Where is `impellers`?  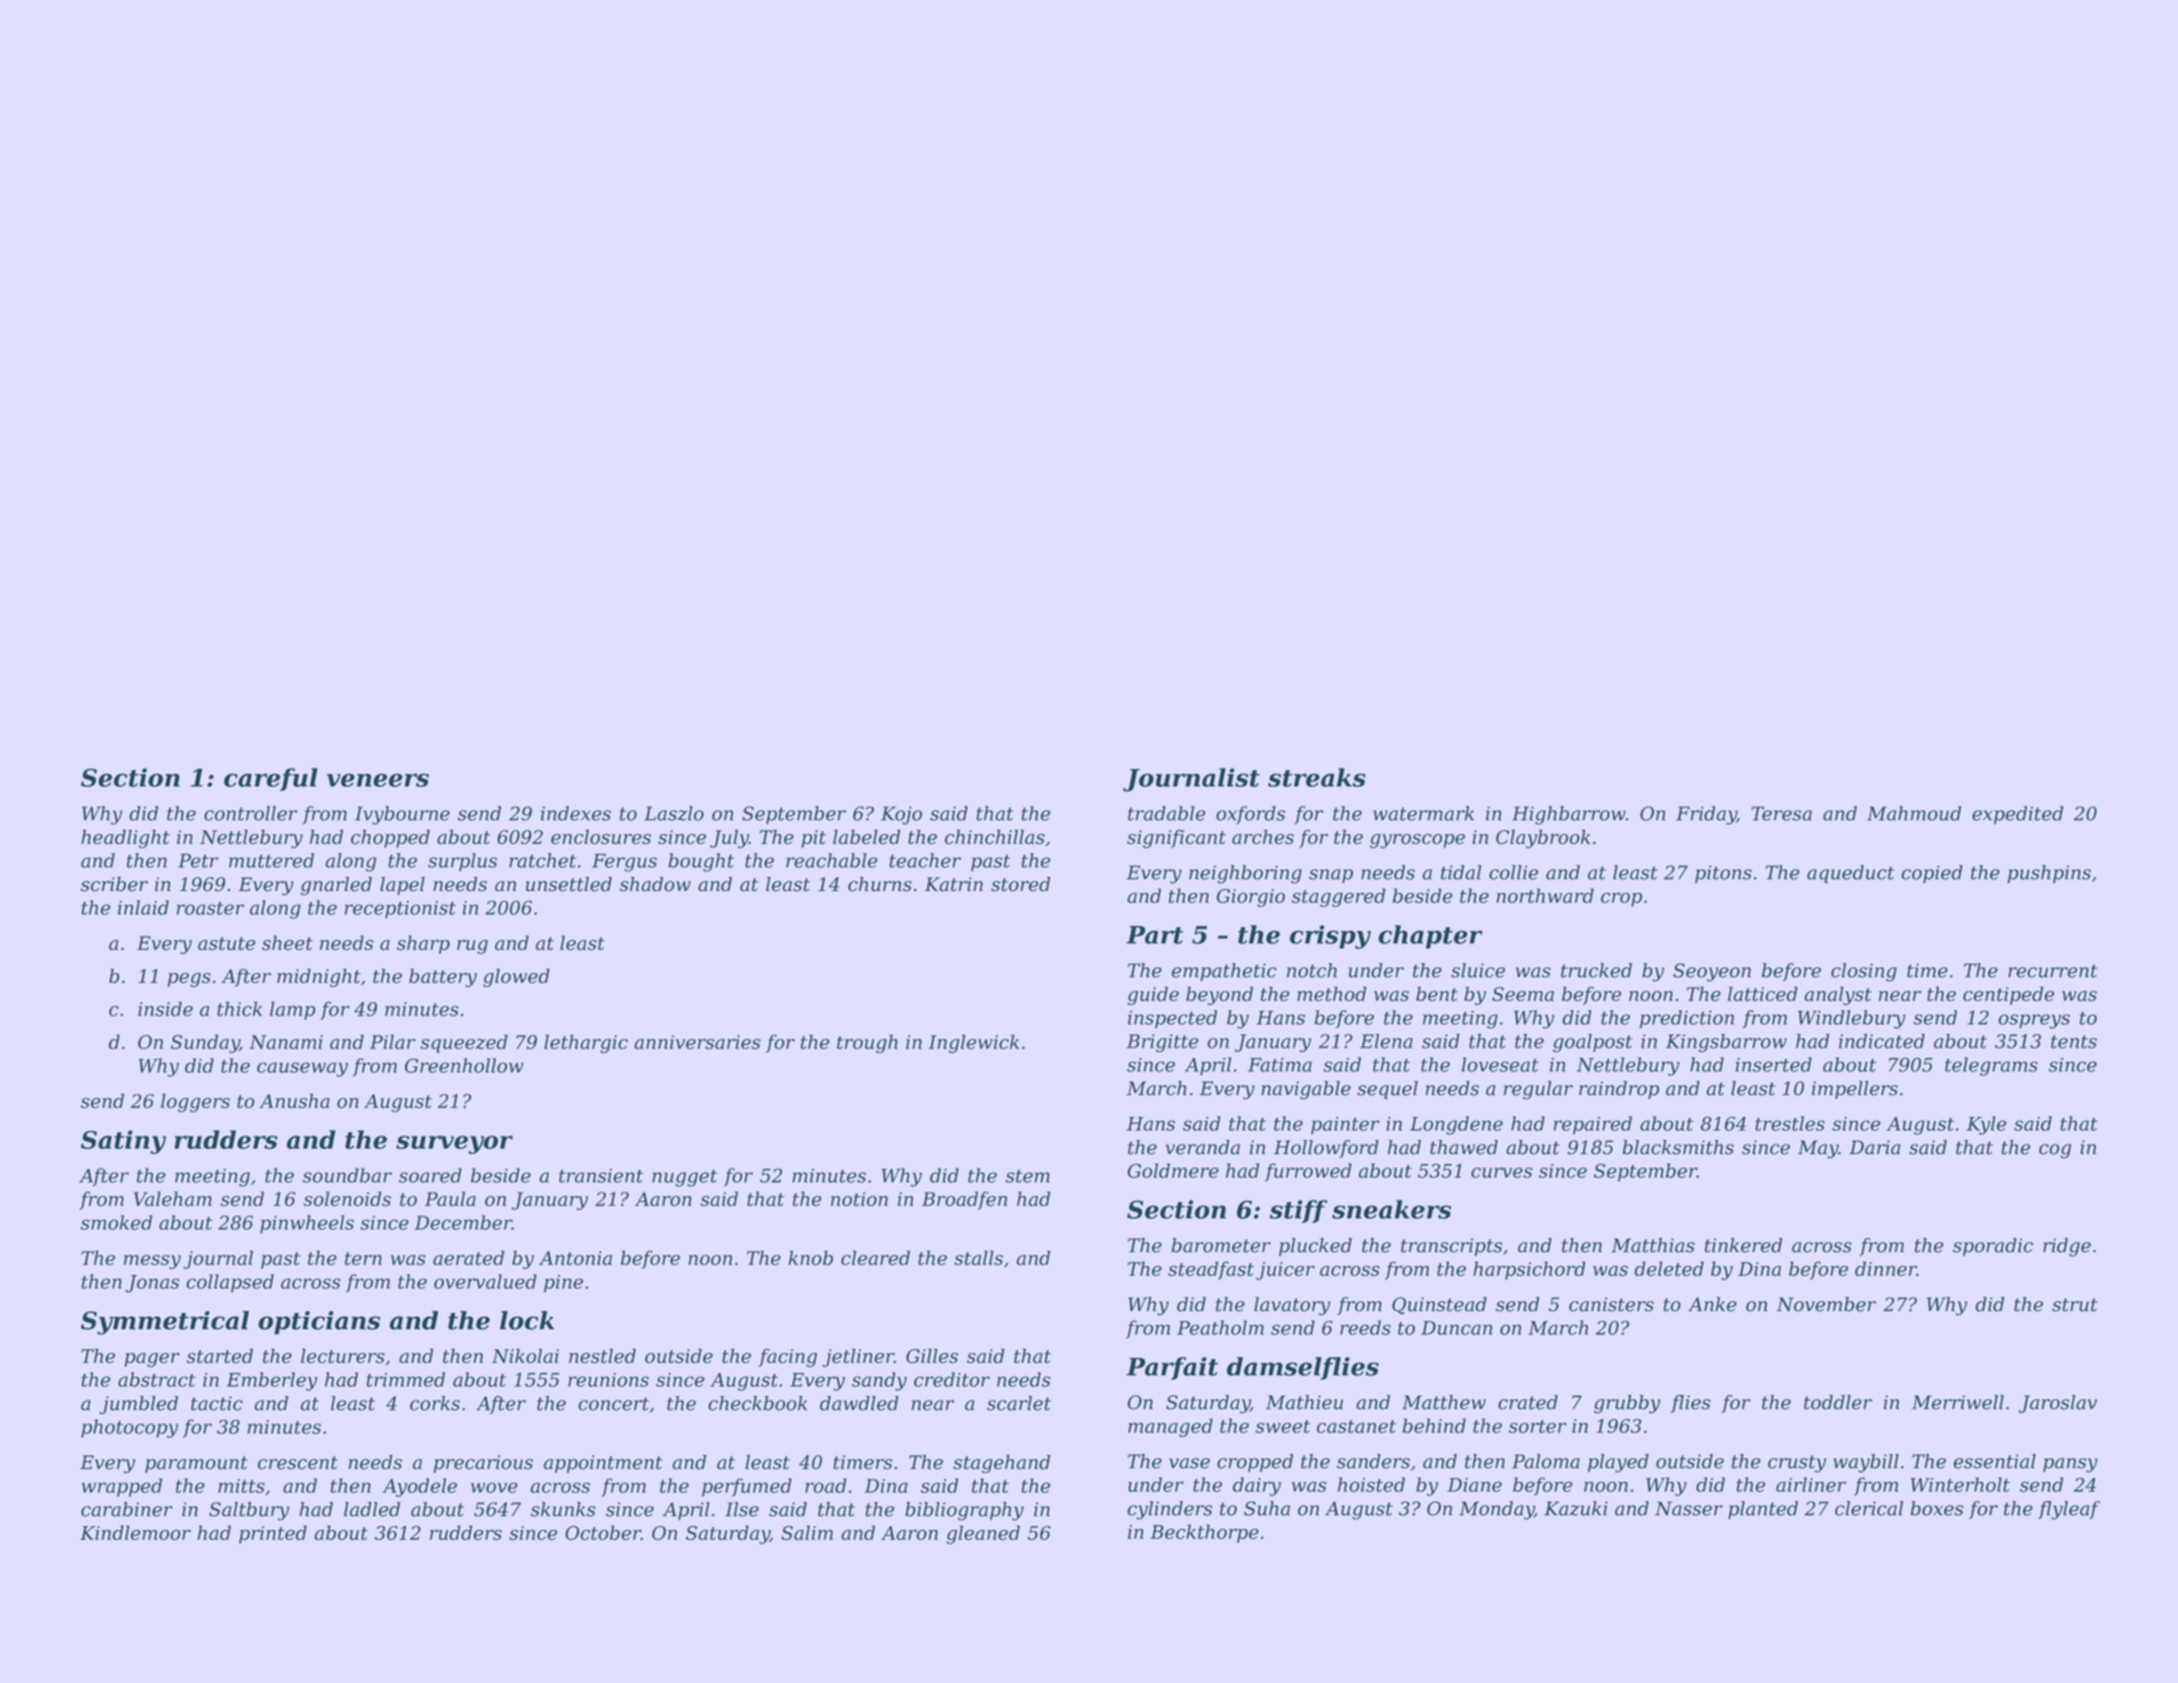 impellers is located at coordinates (1855, 1090).
